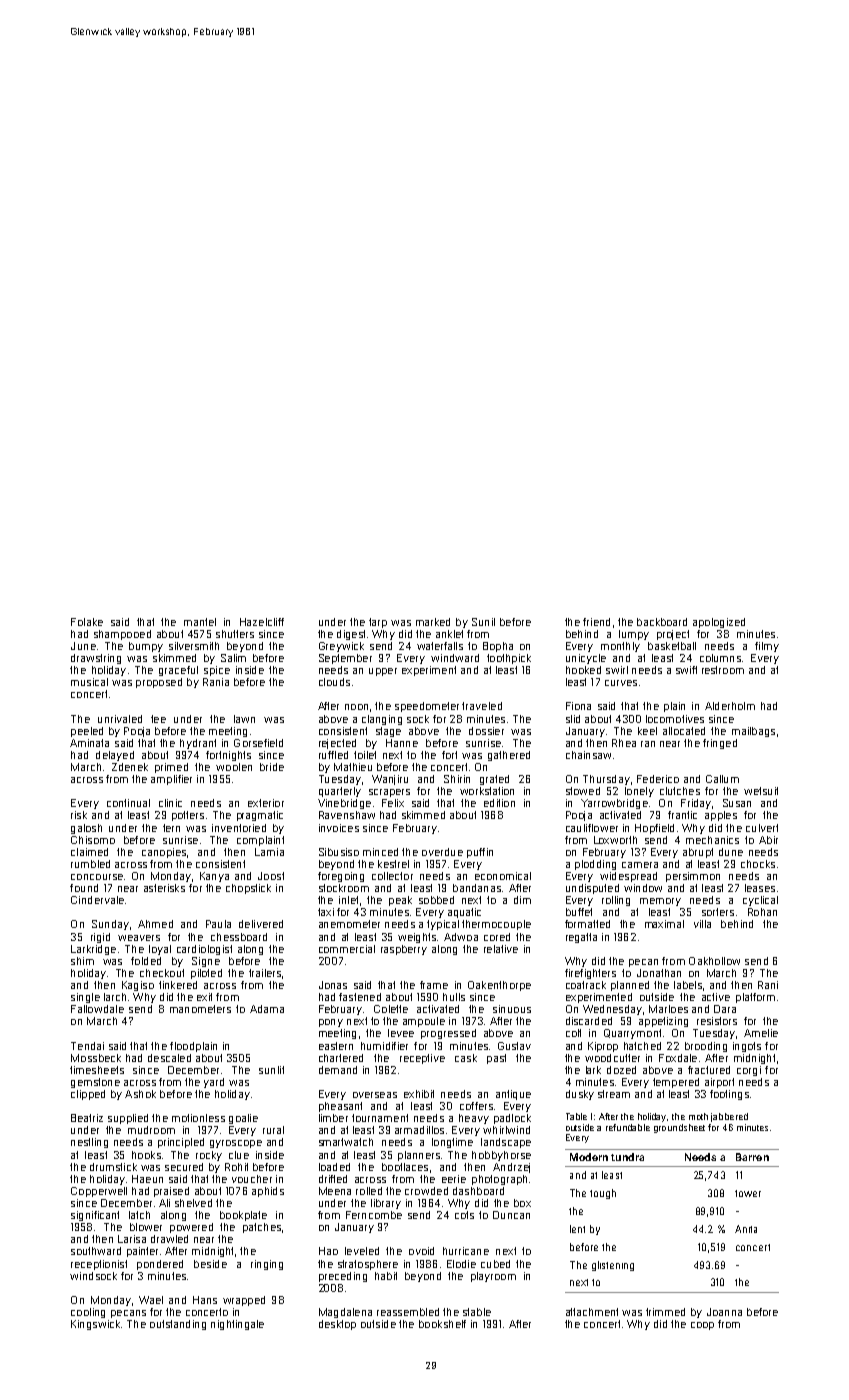 The height and width of the screenshot is (1400, 849). Describe the element at coordinates (170, 803) in the screenshot. I see `clinic` at that location.
